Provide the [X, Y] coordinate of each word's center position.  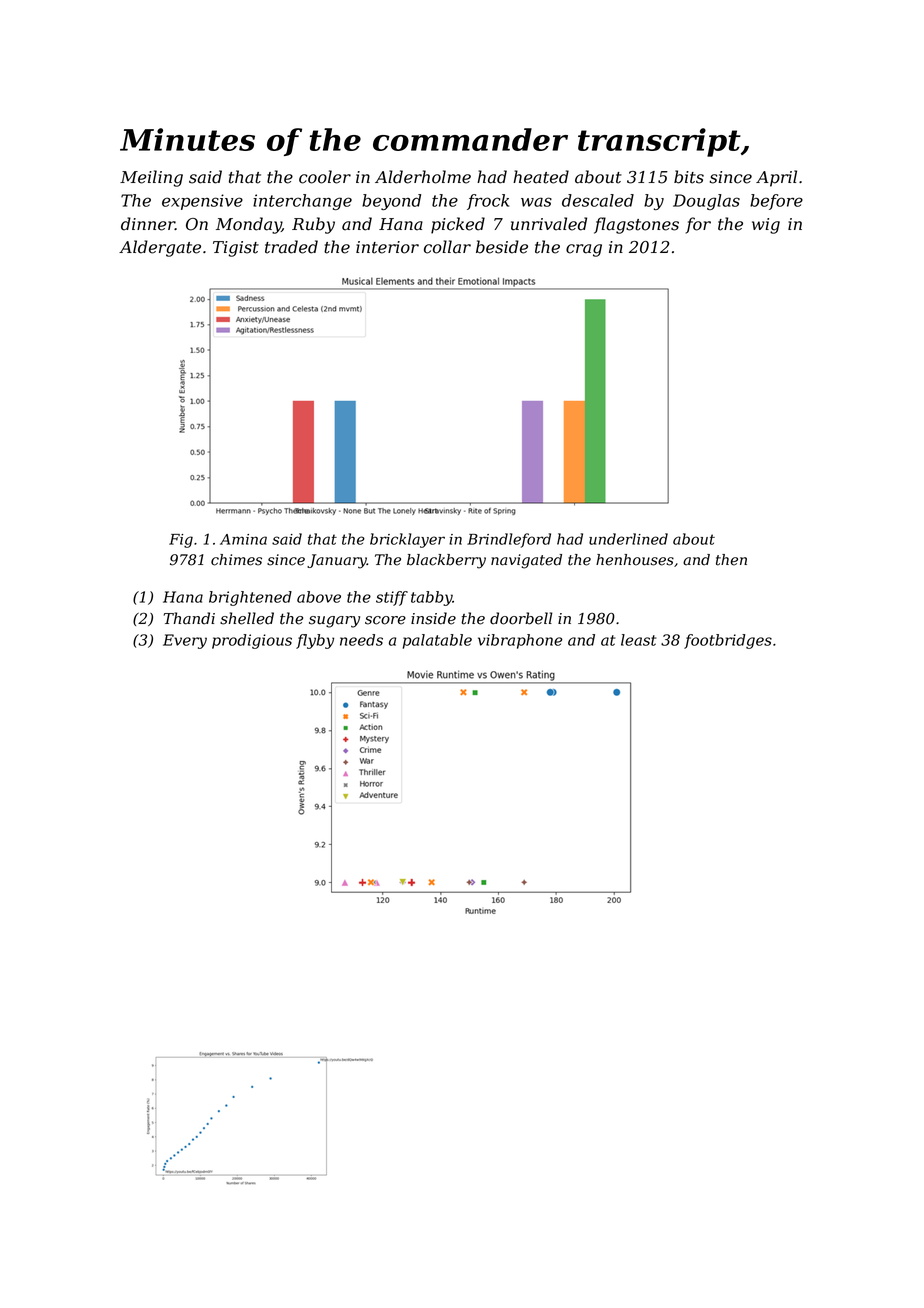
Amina [243, 539]
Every [185, 641]
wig [766, 226]
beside [502, 247]
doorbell [521, 618]
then [731, 560]
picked [458, 225]
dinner [148, 224]
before [776, 202]
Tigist [236, 249]
